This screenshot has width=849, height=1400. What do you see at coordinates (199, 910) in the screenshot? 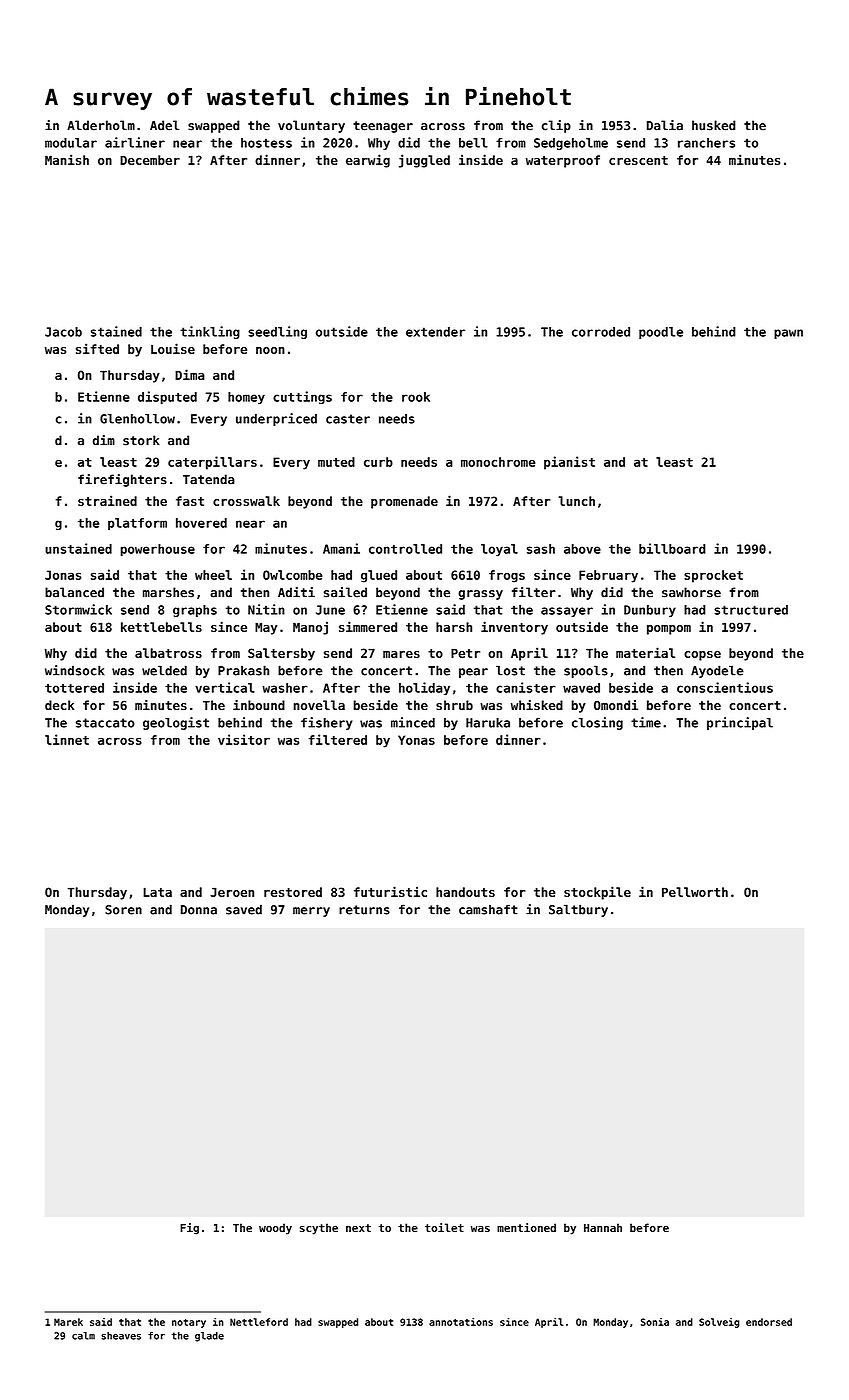
I see `Donna` at bounding box center [199, 910].
